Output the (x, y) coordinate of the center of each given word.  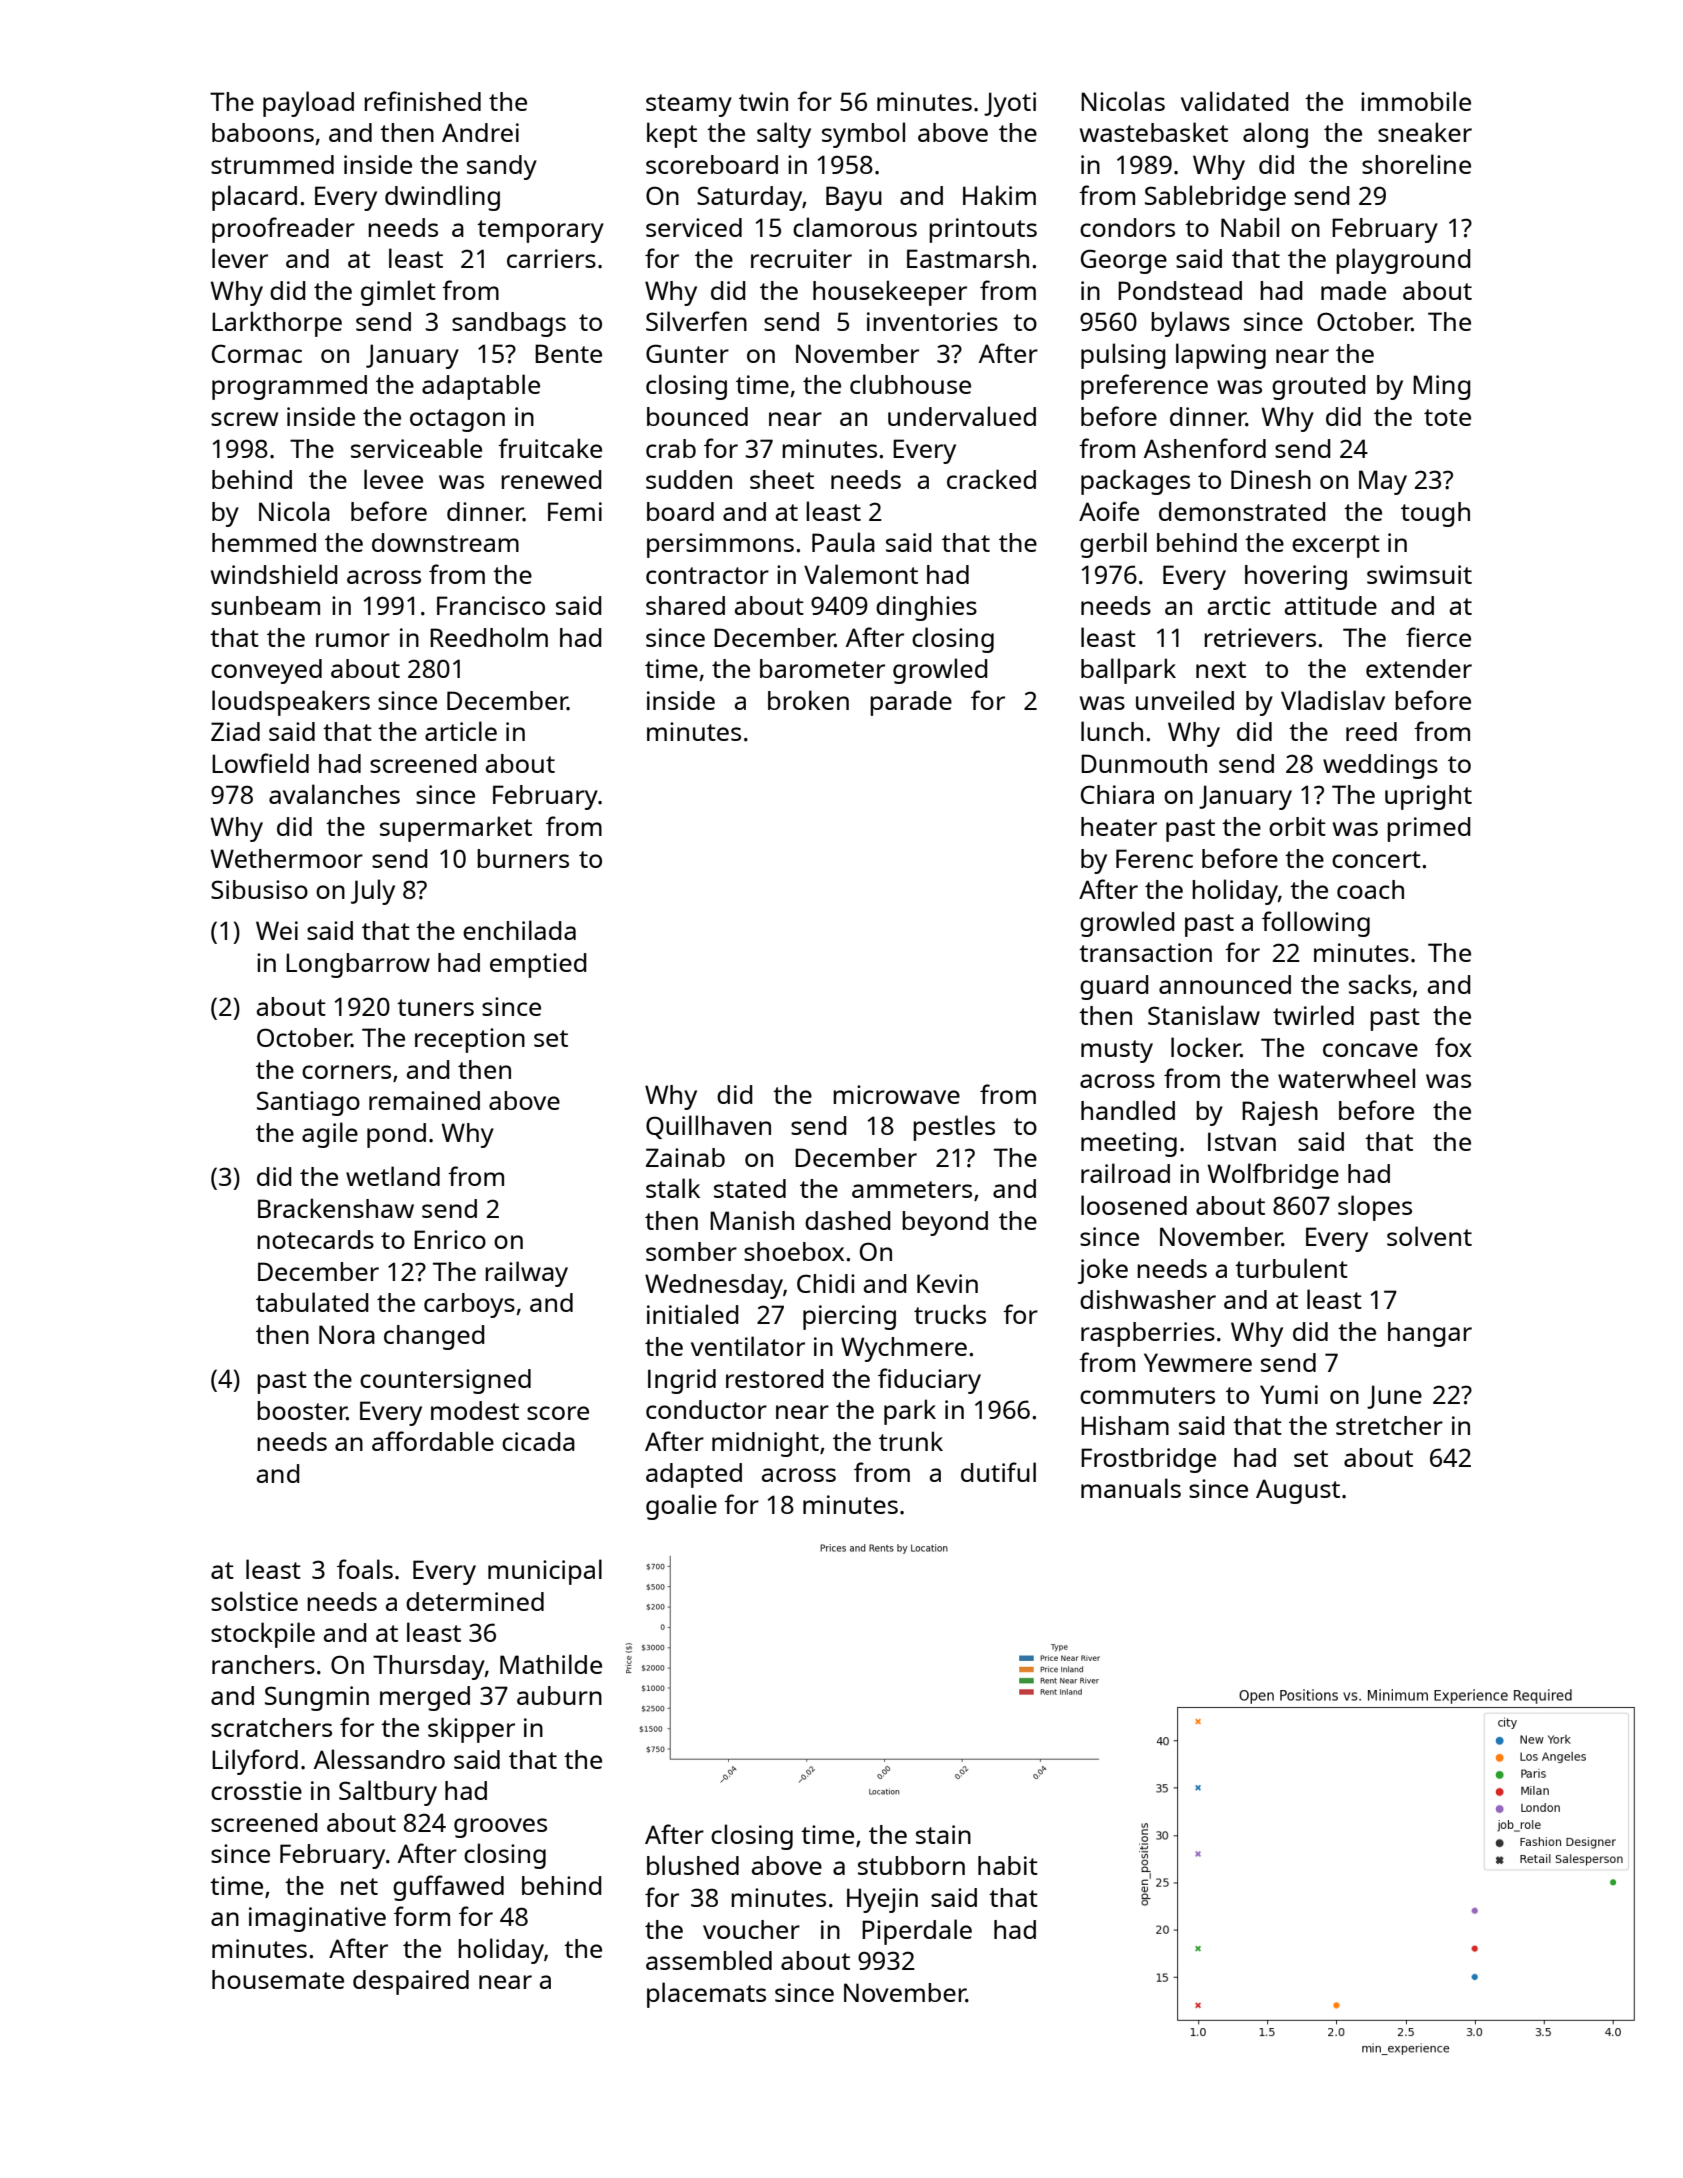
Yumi (1289, 1394)
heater (1119, 826)
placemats (706, 1995)
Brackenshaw (336, 1208)
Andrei (480, 132)
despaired (411, 1982)
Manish (752, 1220)
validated (1235, 101)
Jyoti (1010, 104)
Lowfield (260, 763)
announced (1225, 984)
